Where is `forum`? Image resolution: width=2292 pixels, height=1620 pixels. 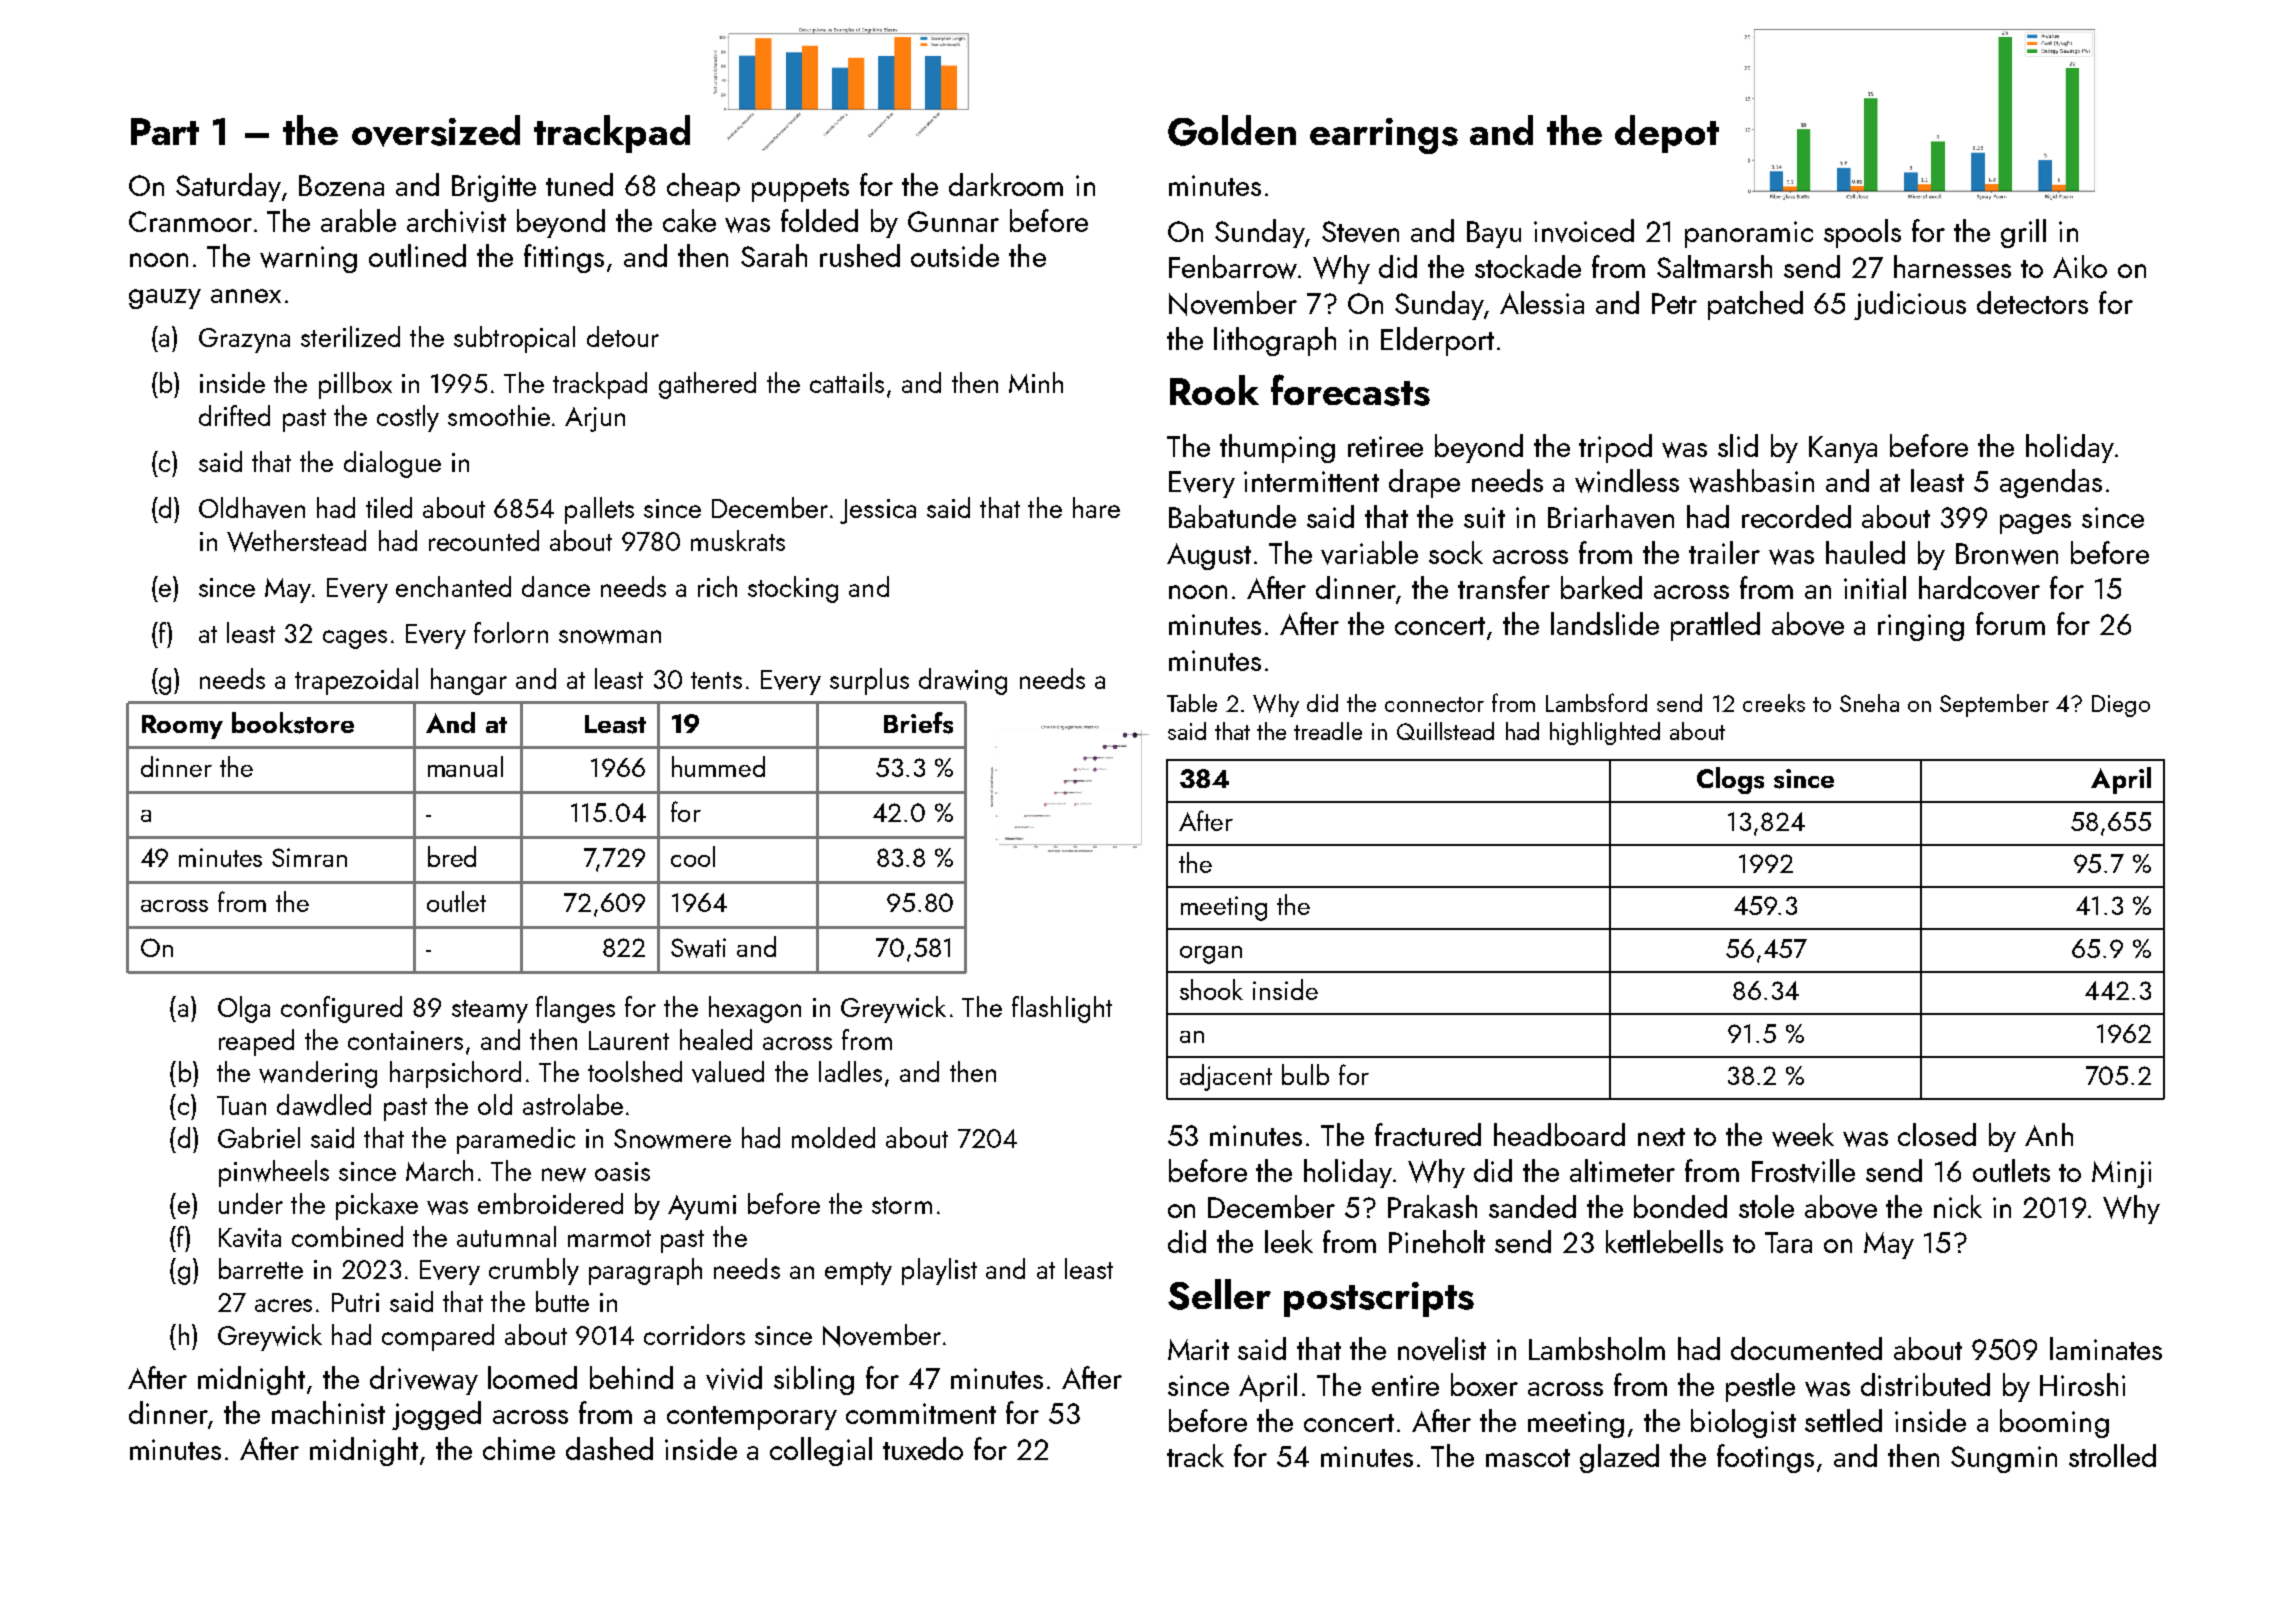
forum is located at coordinates (2010, 623).
